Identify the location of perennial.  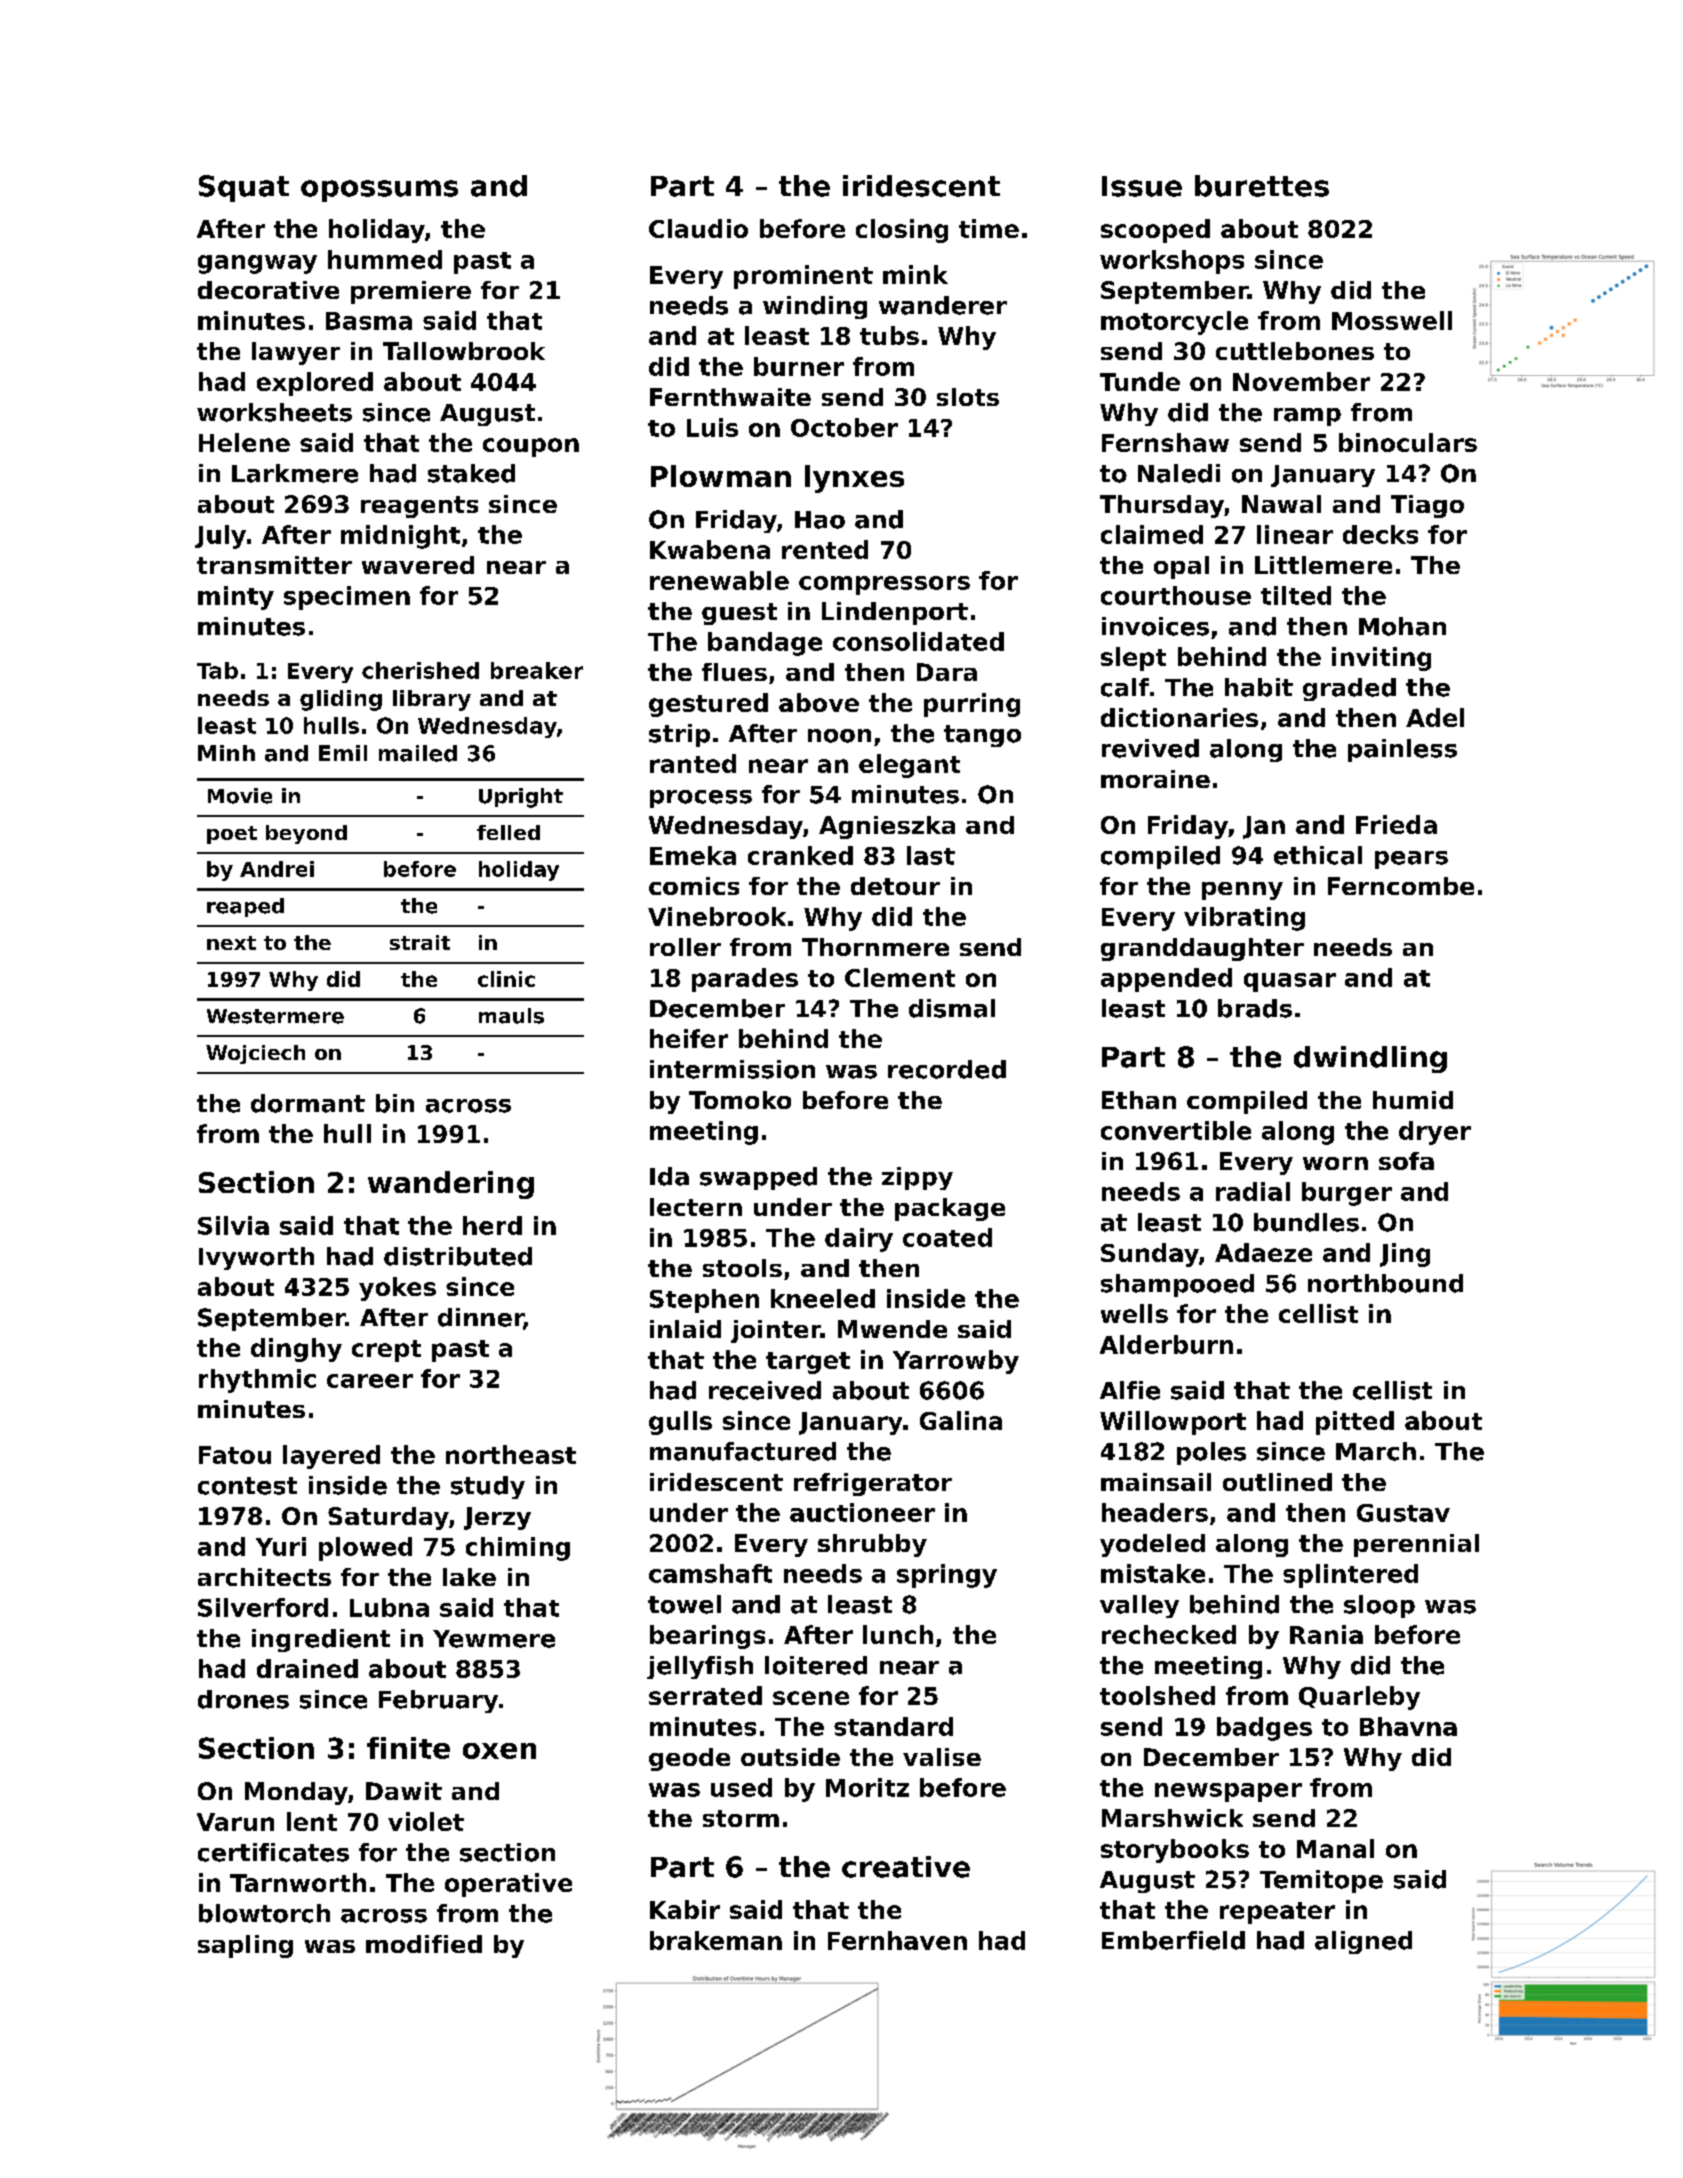
(1416, 1545).
